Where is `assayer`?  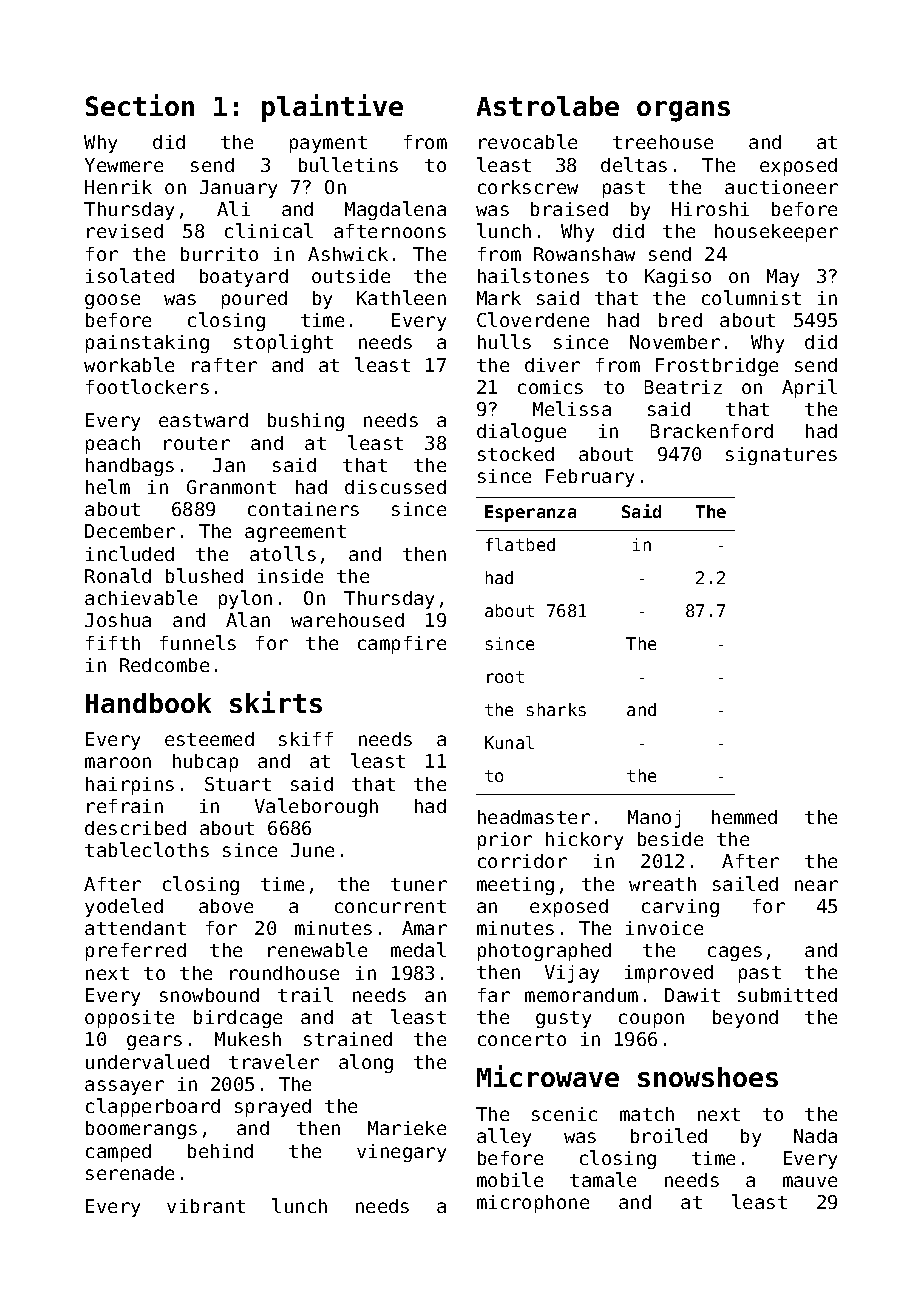
assayer is located at coordinates (124, 1087).
